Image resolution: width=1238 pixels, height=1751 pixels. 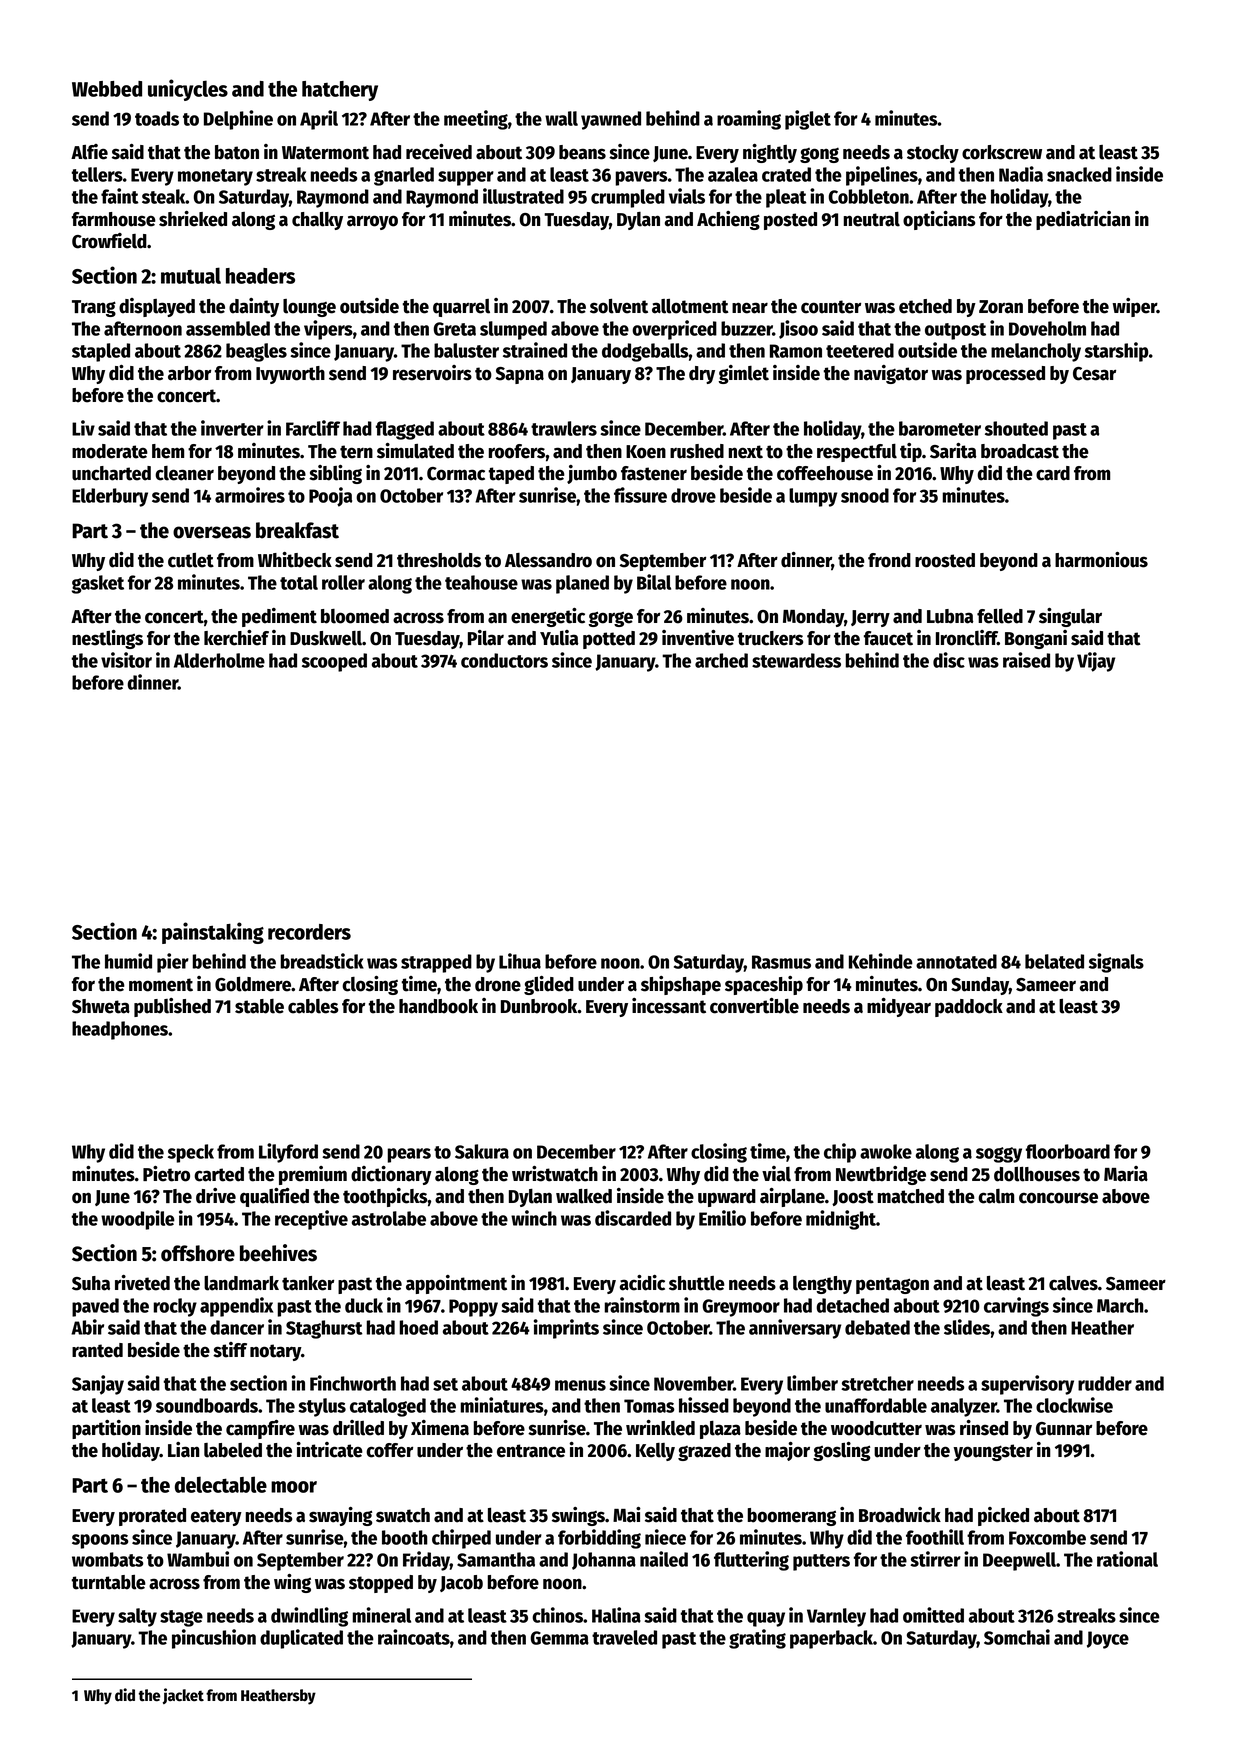 What do you see at coordinates (933, 154) in the document?
I see `stocky` at bounding box center [933, 154].
